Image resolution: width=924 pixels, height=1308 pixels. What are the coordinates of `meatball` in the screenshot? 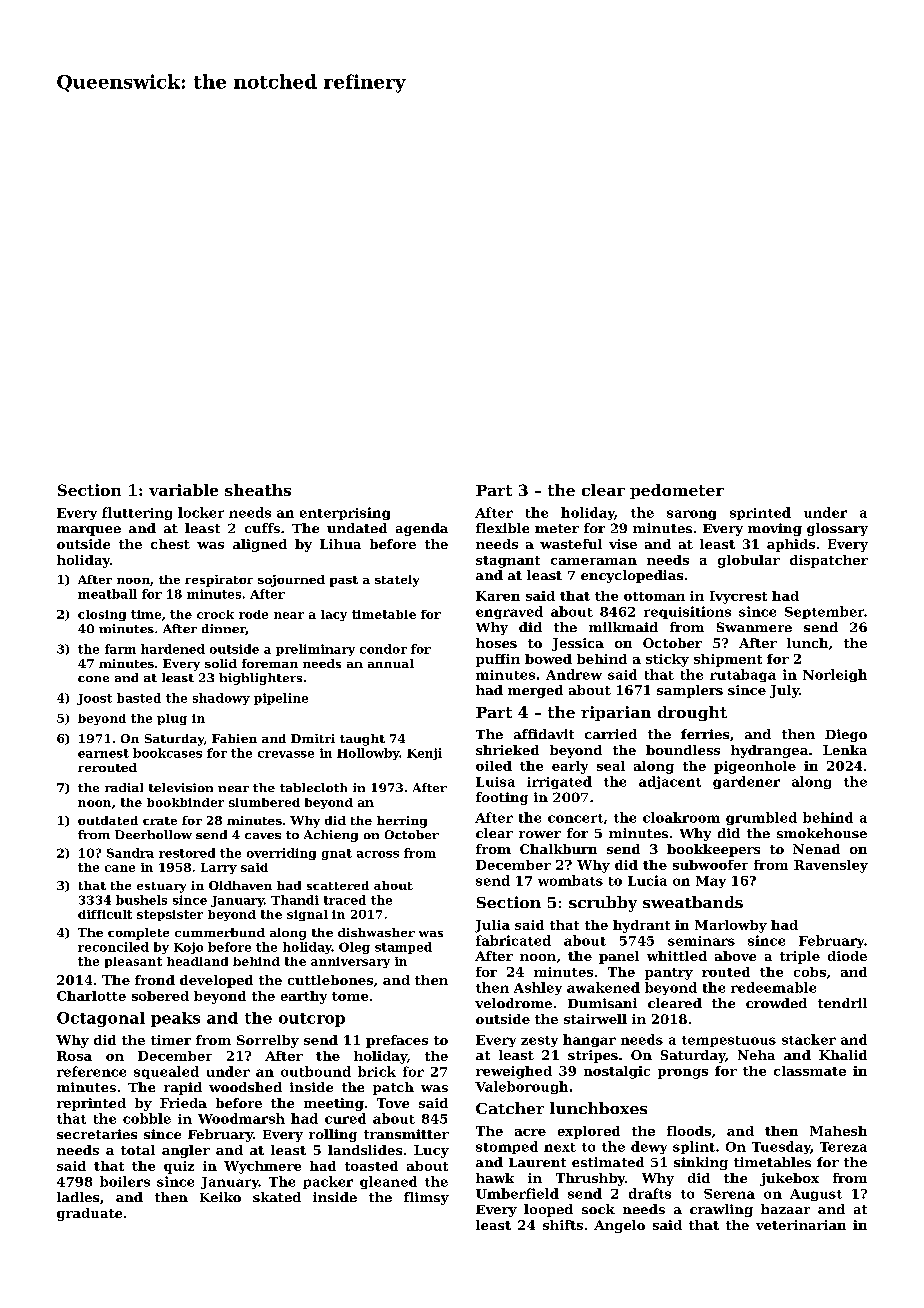 It's located at (107, 594).
